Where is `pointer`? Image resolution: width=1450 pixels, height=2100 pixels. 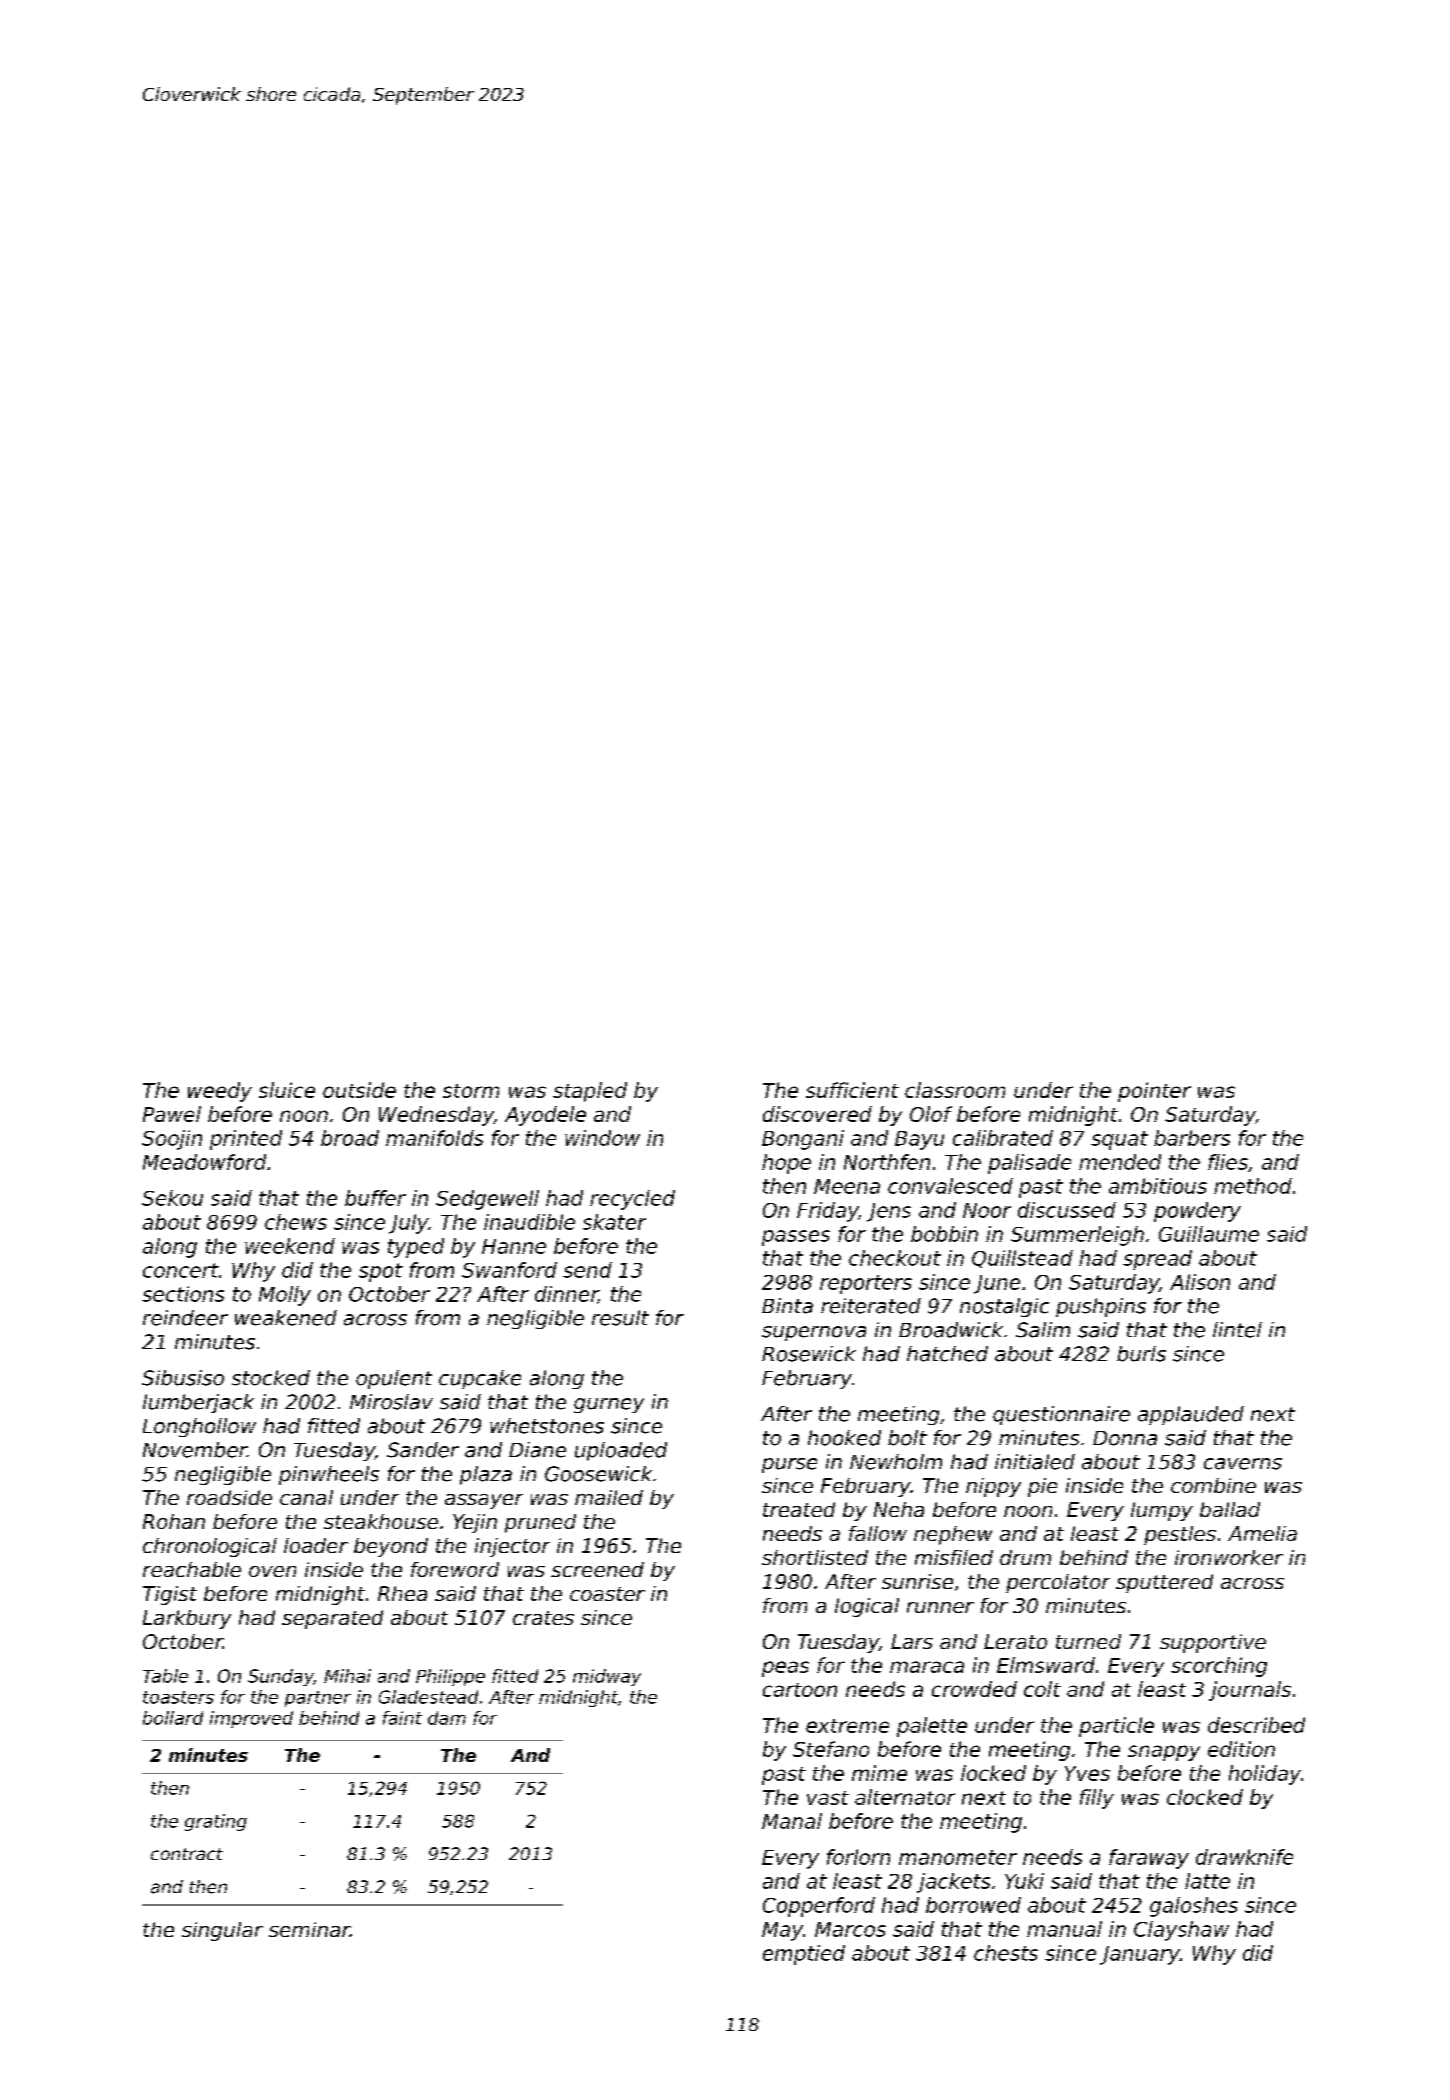
pointer is located at coordinates (1154, 1092).
